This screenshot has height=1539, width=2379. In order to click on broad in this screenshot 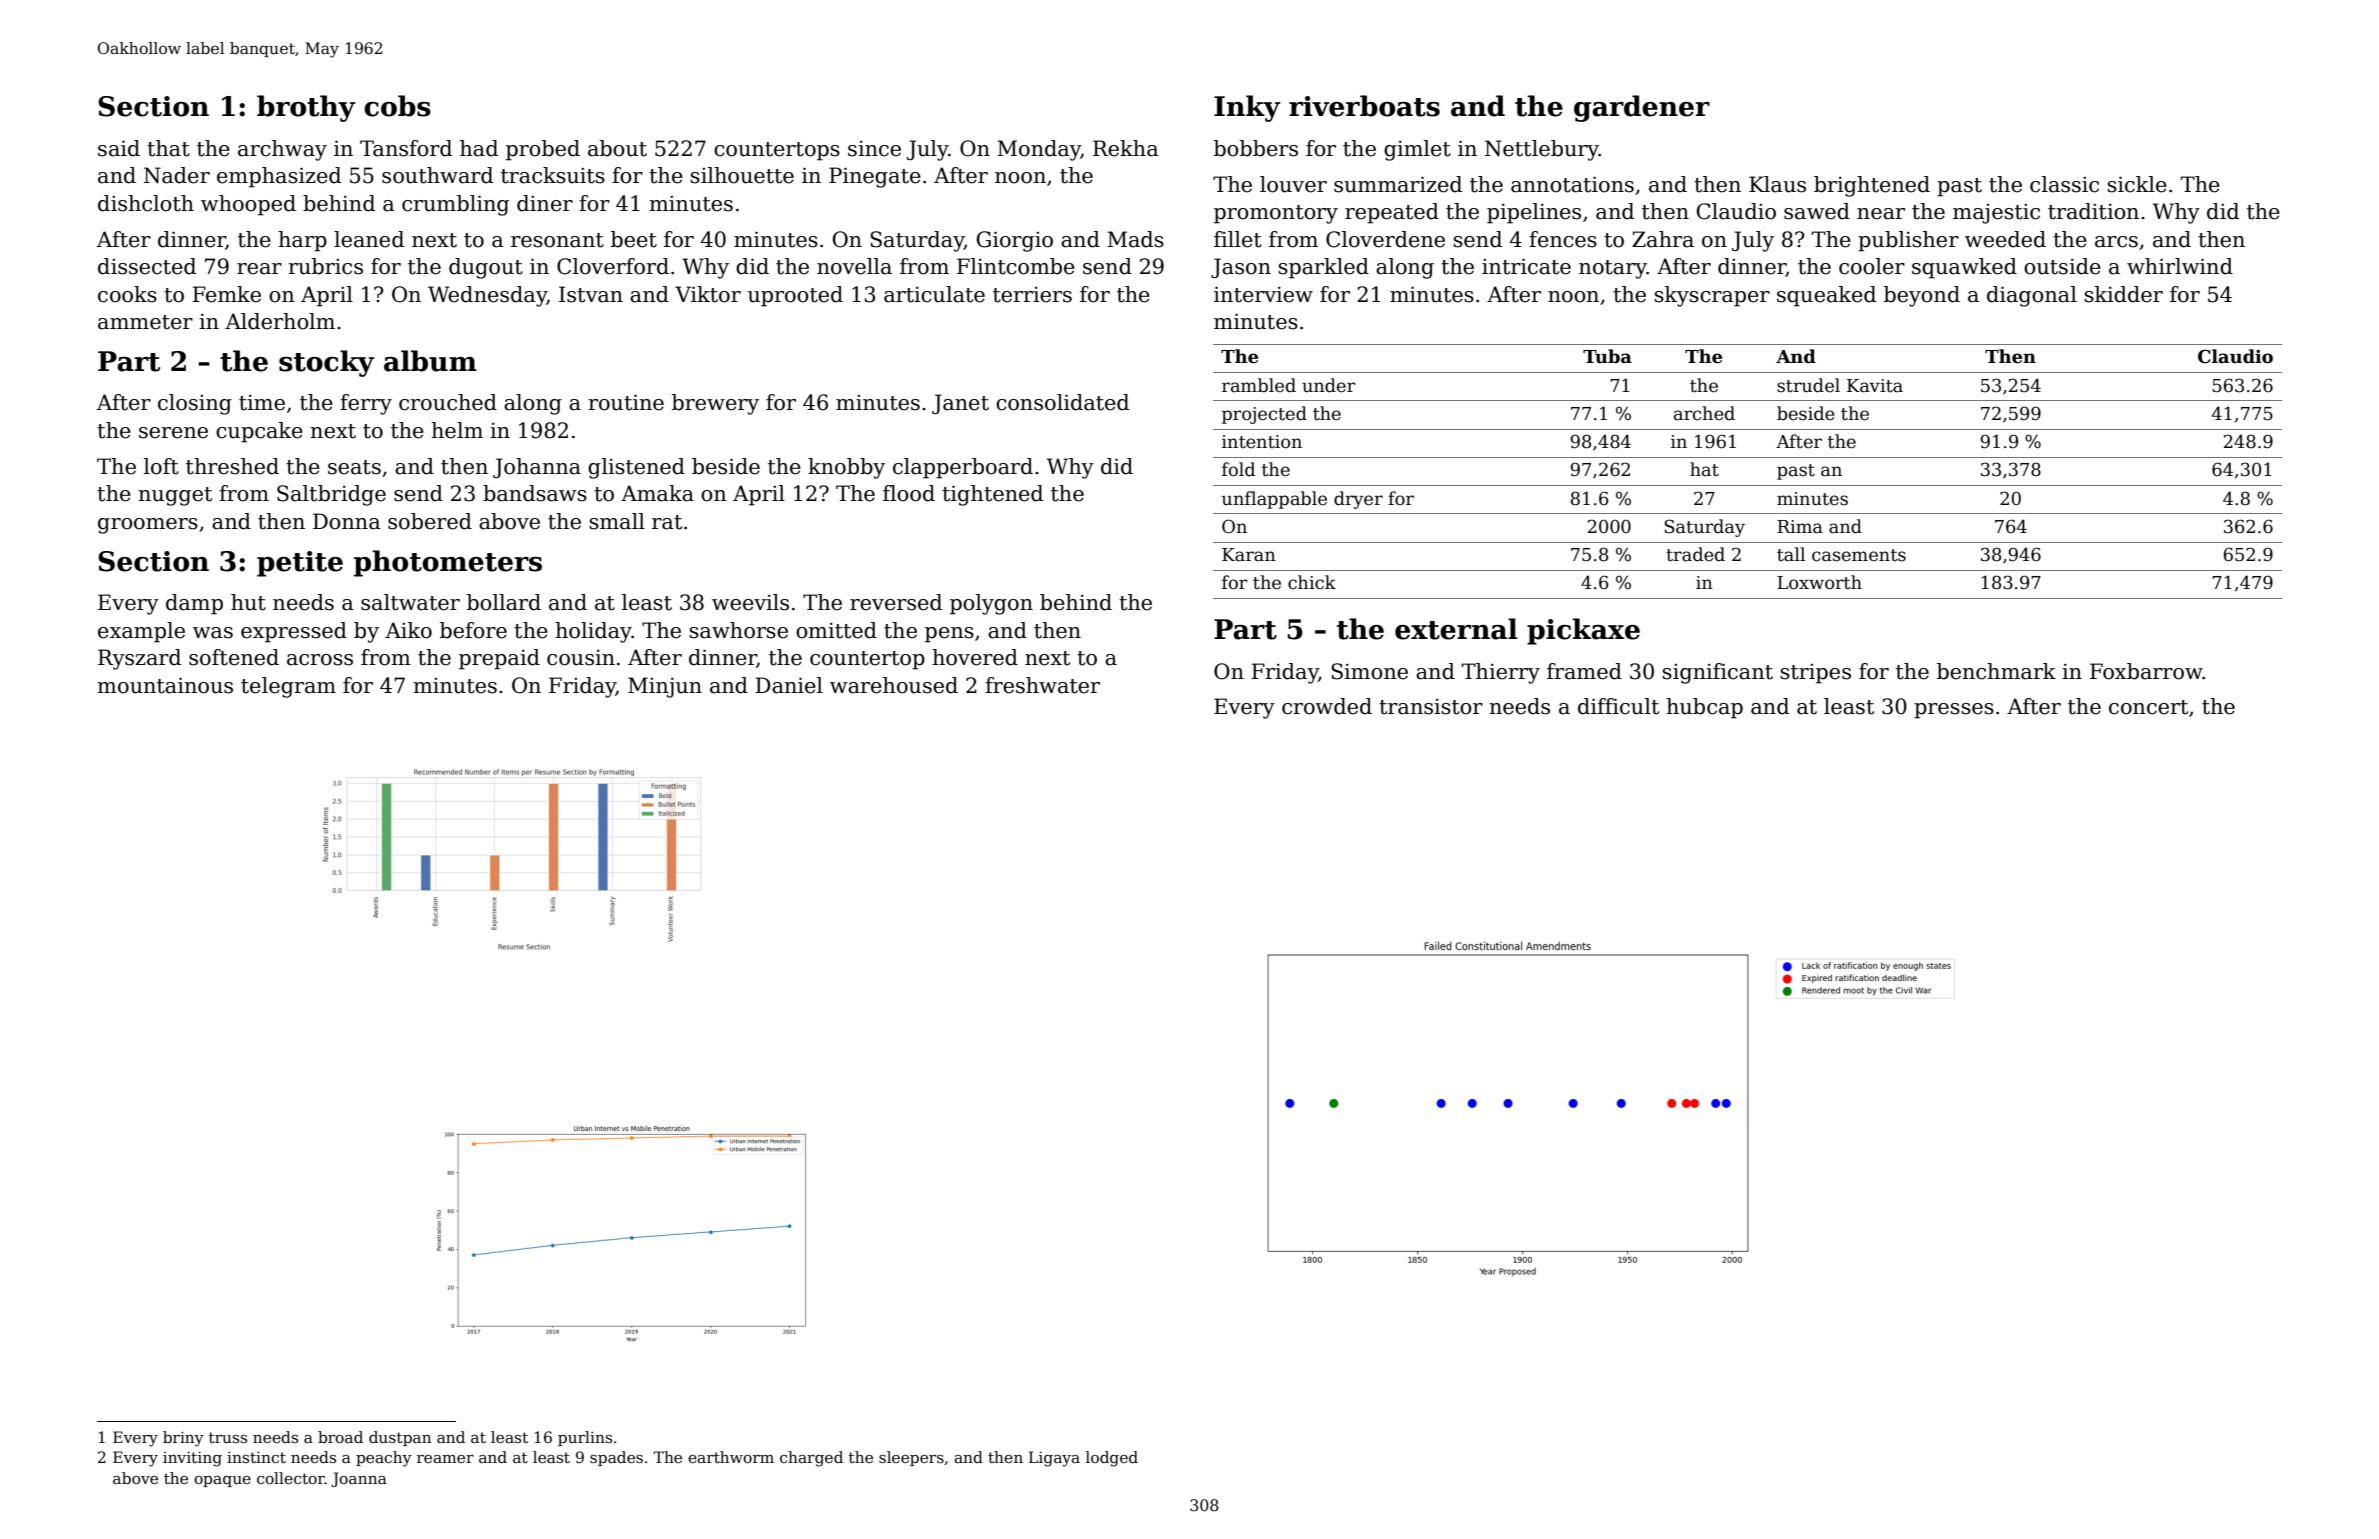, I will do `click(340, 1437)`.
